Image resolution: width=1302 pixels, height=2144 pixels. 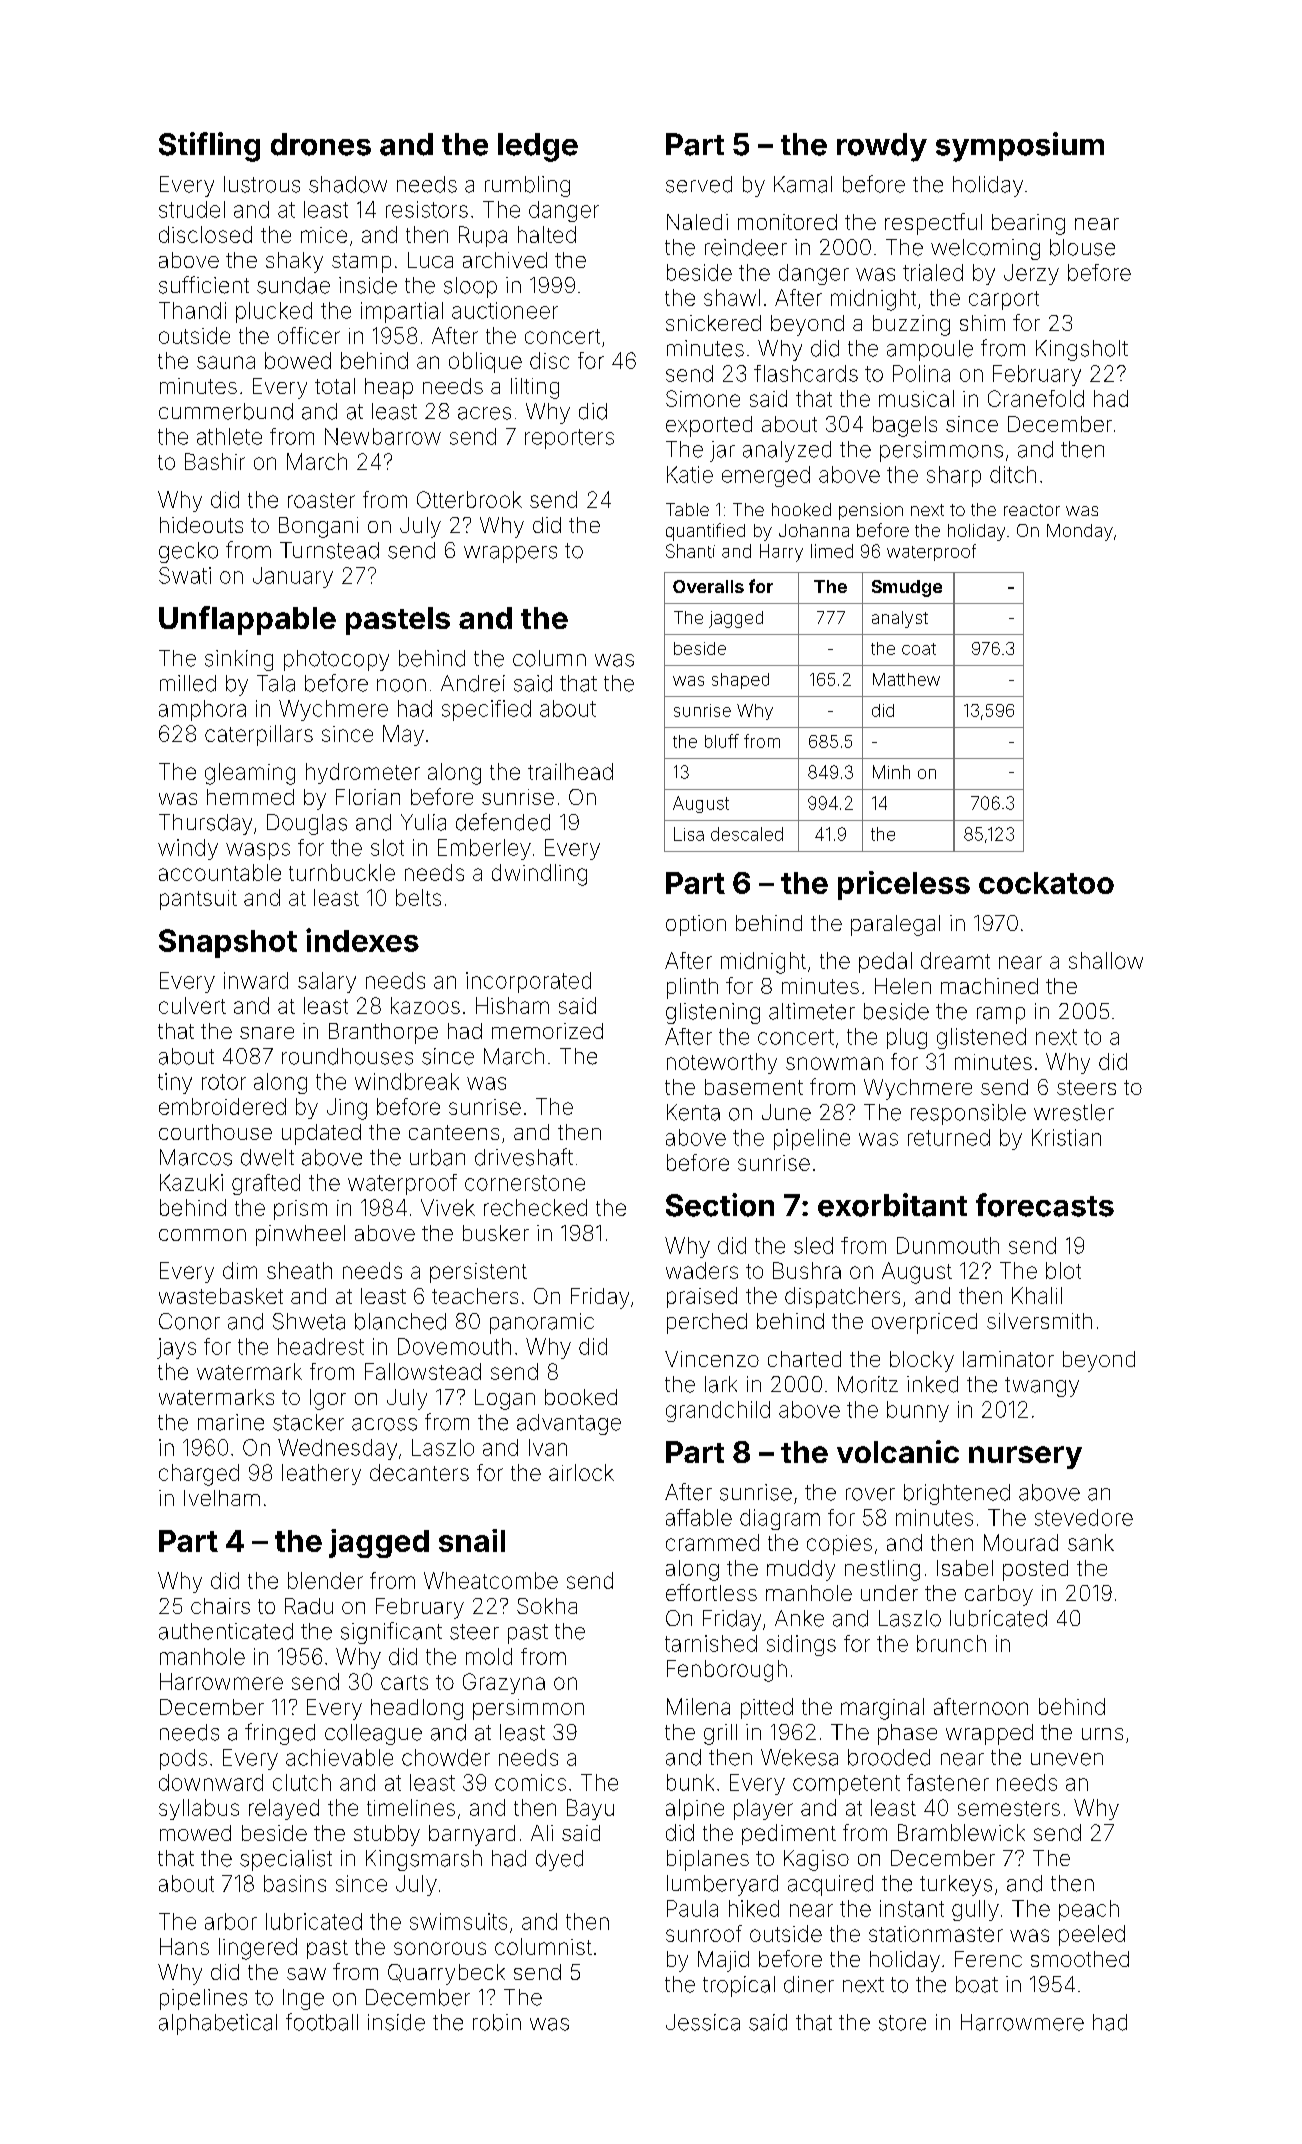 What do you see at coordinates (220, 1606) in the image?
I see `chairs` at bounding box center [220, 1606].
